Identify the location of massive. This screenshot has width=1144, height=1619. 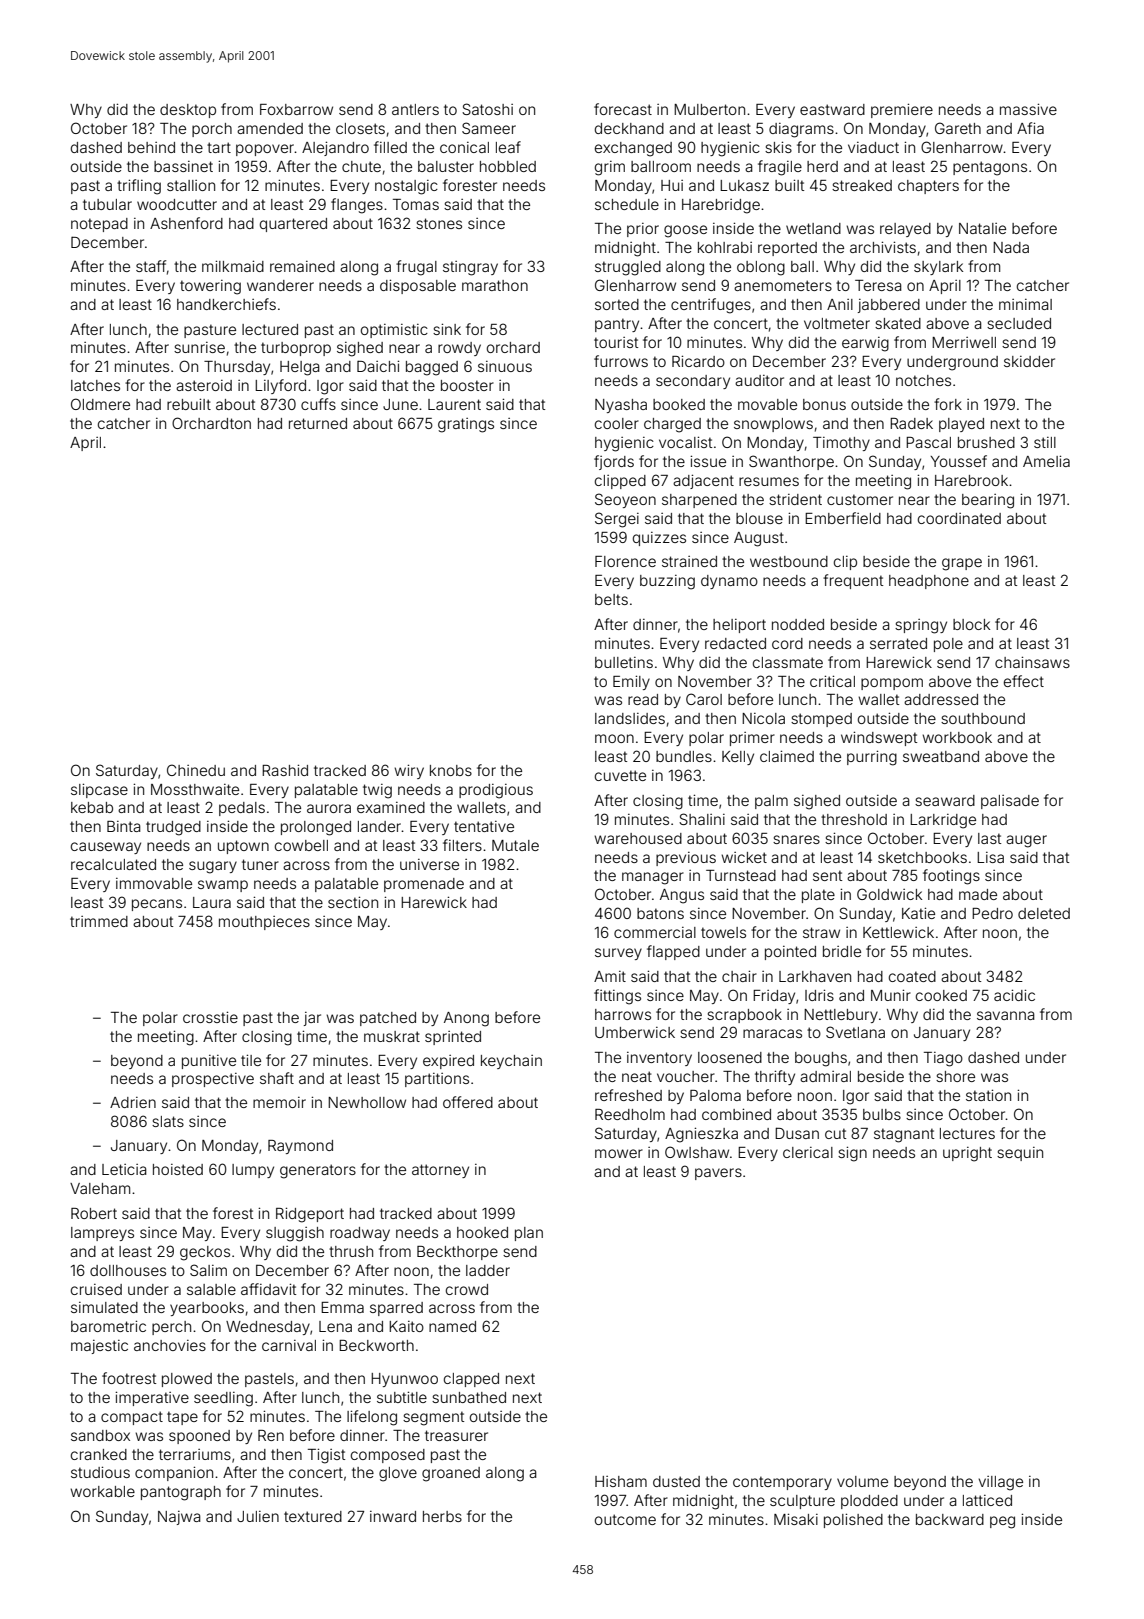
(1028, 109).
